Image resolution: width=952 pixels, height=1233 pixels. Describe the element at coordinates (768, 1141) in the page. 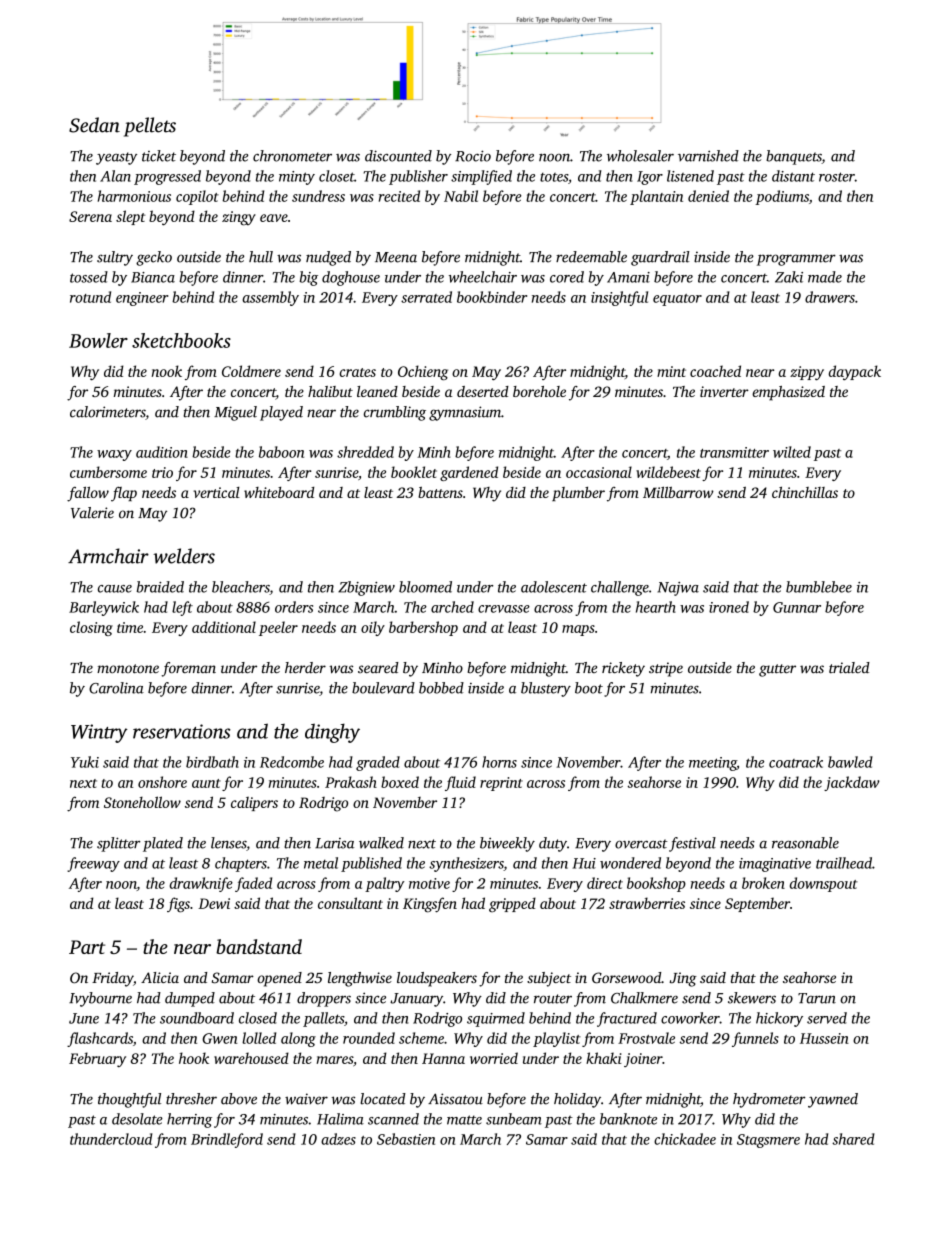

I see `Stagsmere` at that location.
